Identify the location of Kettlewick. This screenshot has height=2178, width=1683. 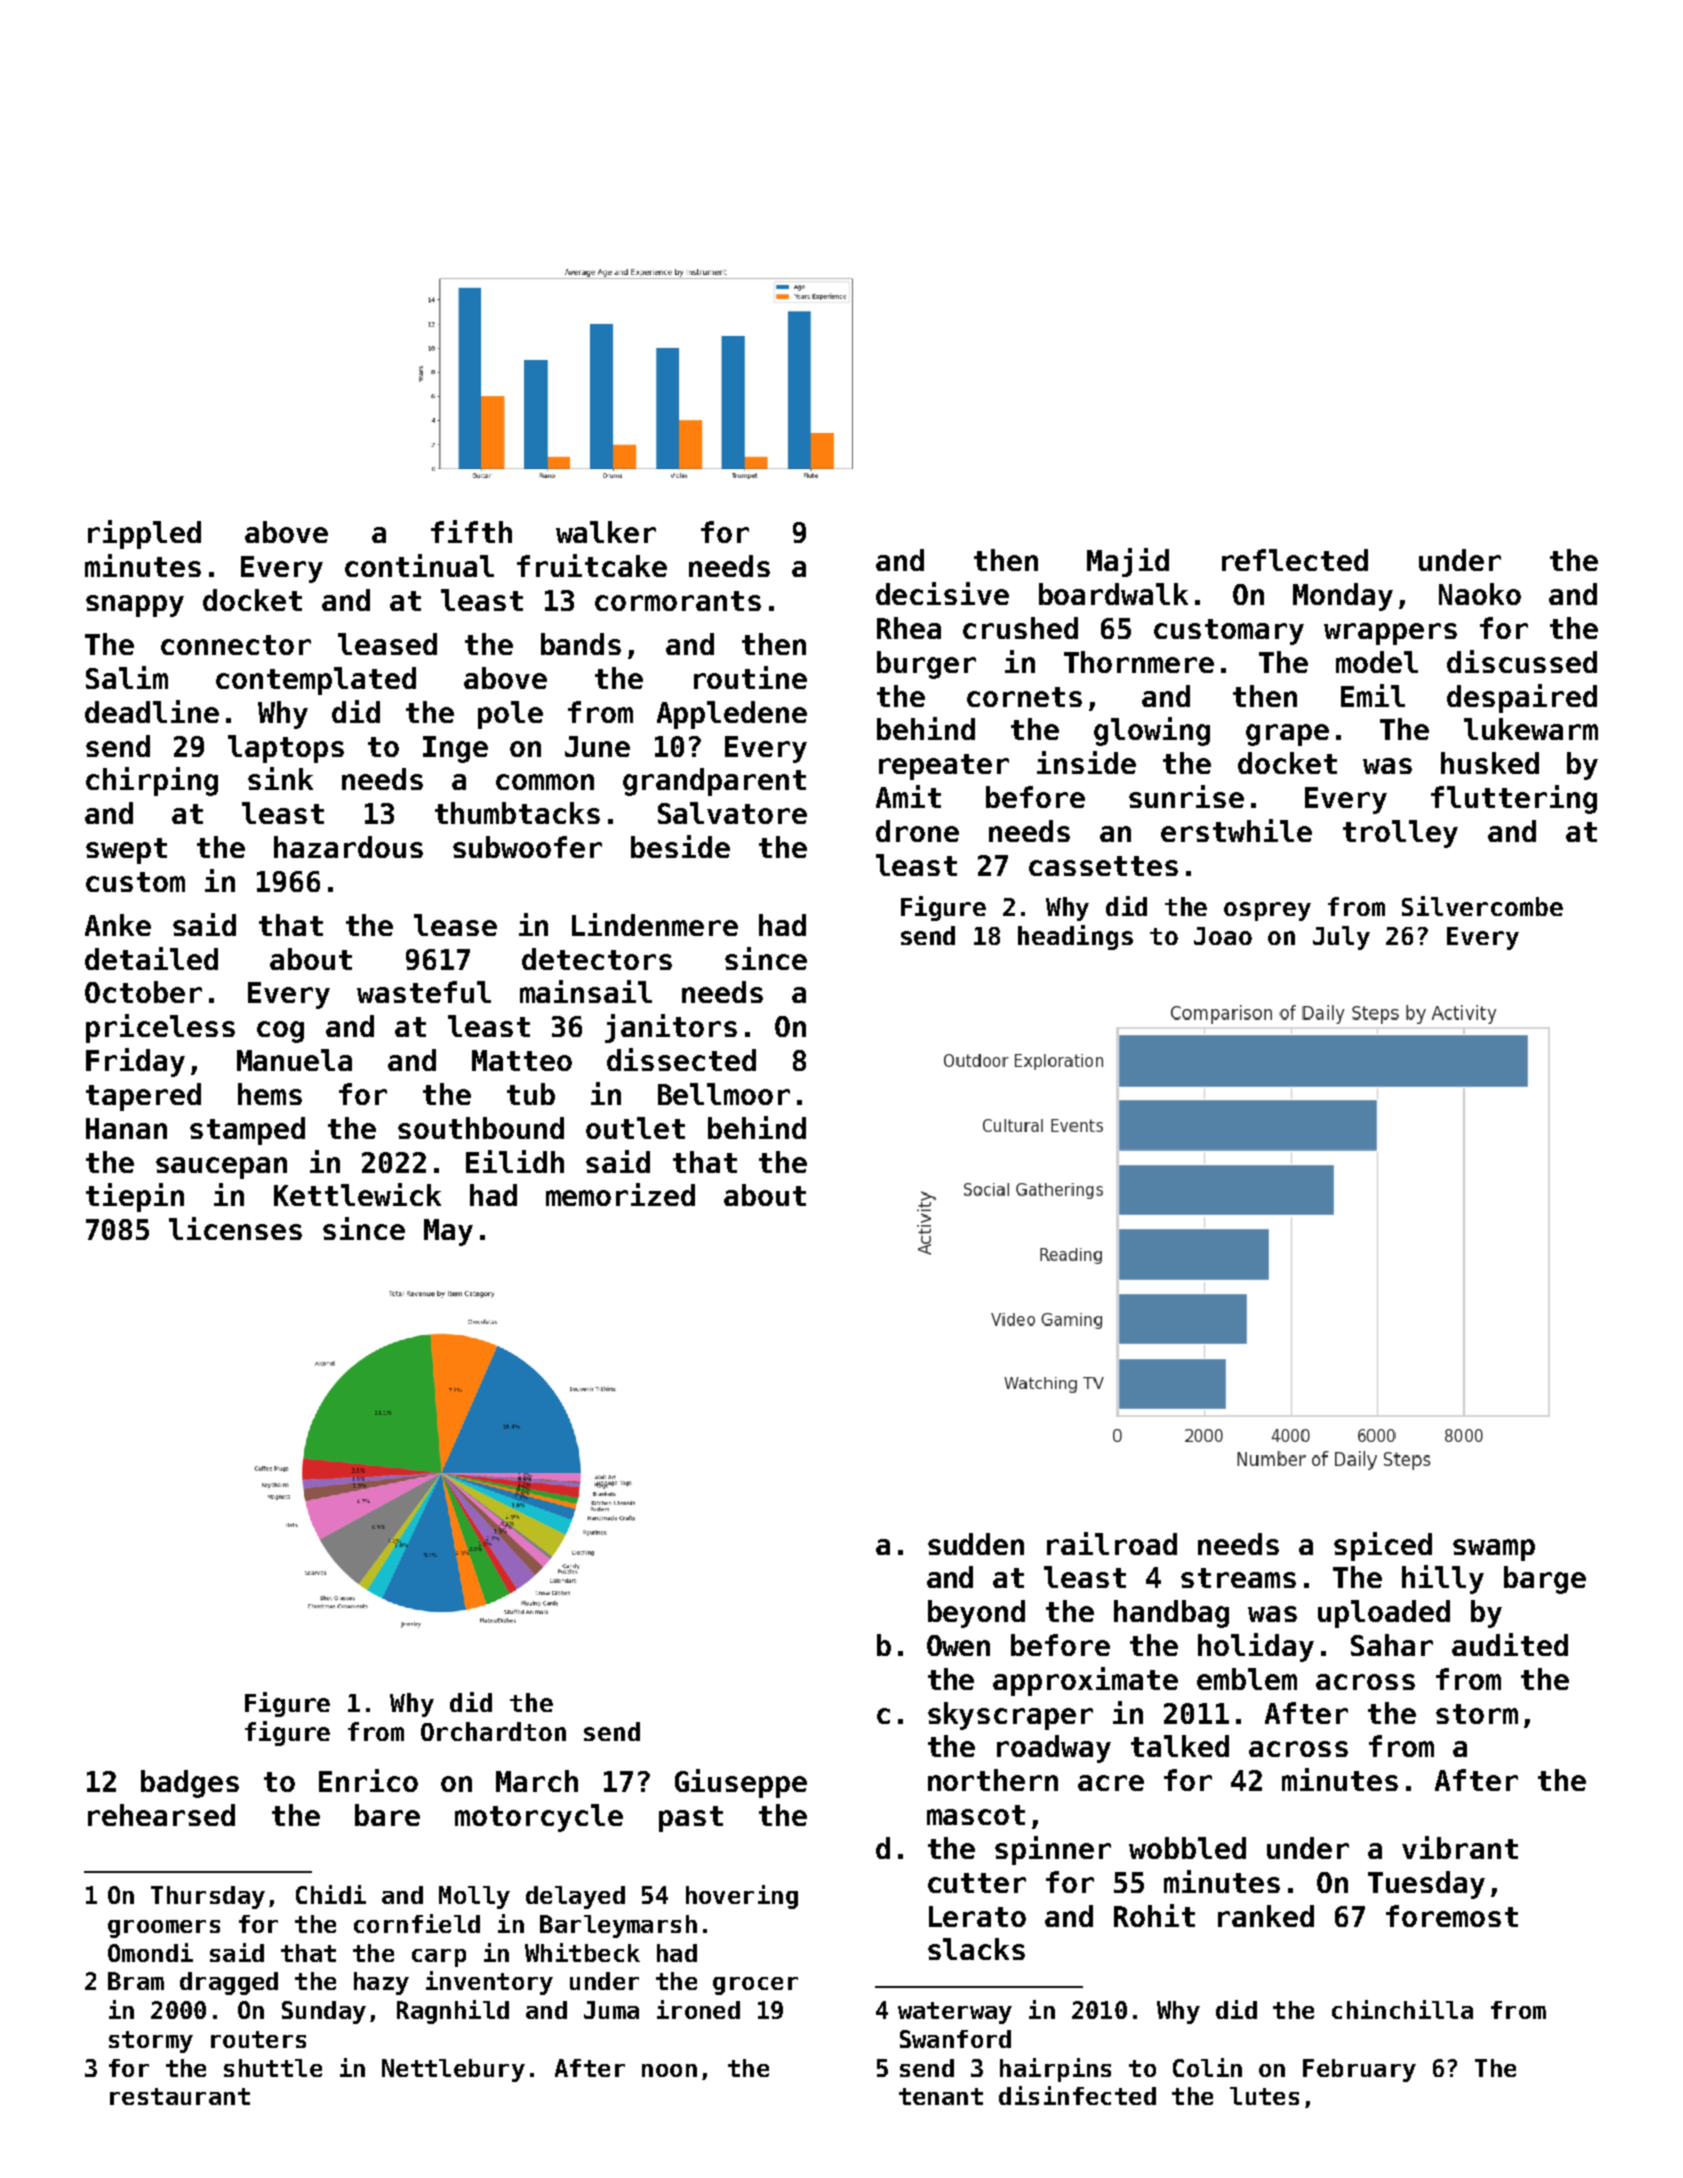
(357, 1194).
